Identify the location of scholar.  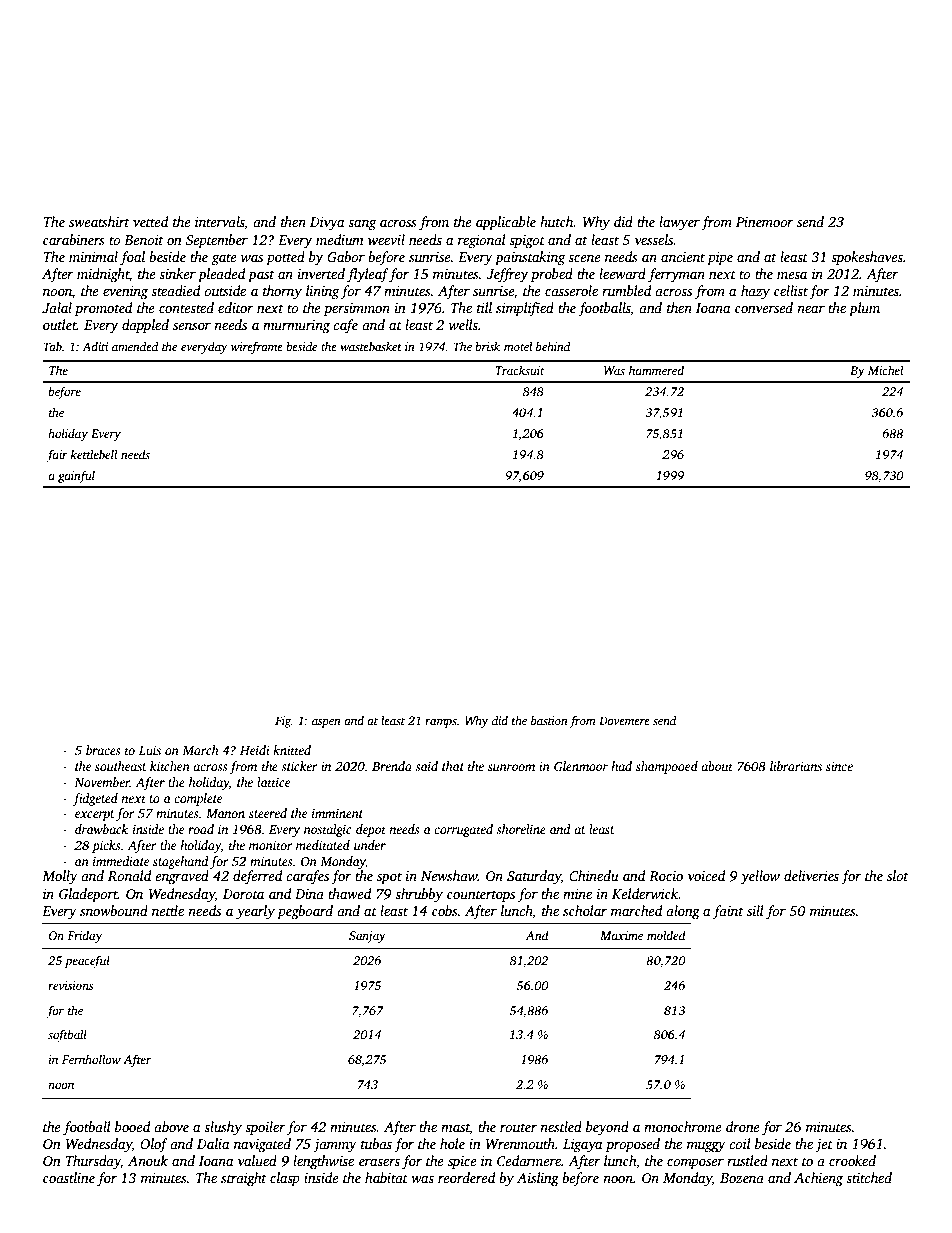
(585, 910).
